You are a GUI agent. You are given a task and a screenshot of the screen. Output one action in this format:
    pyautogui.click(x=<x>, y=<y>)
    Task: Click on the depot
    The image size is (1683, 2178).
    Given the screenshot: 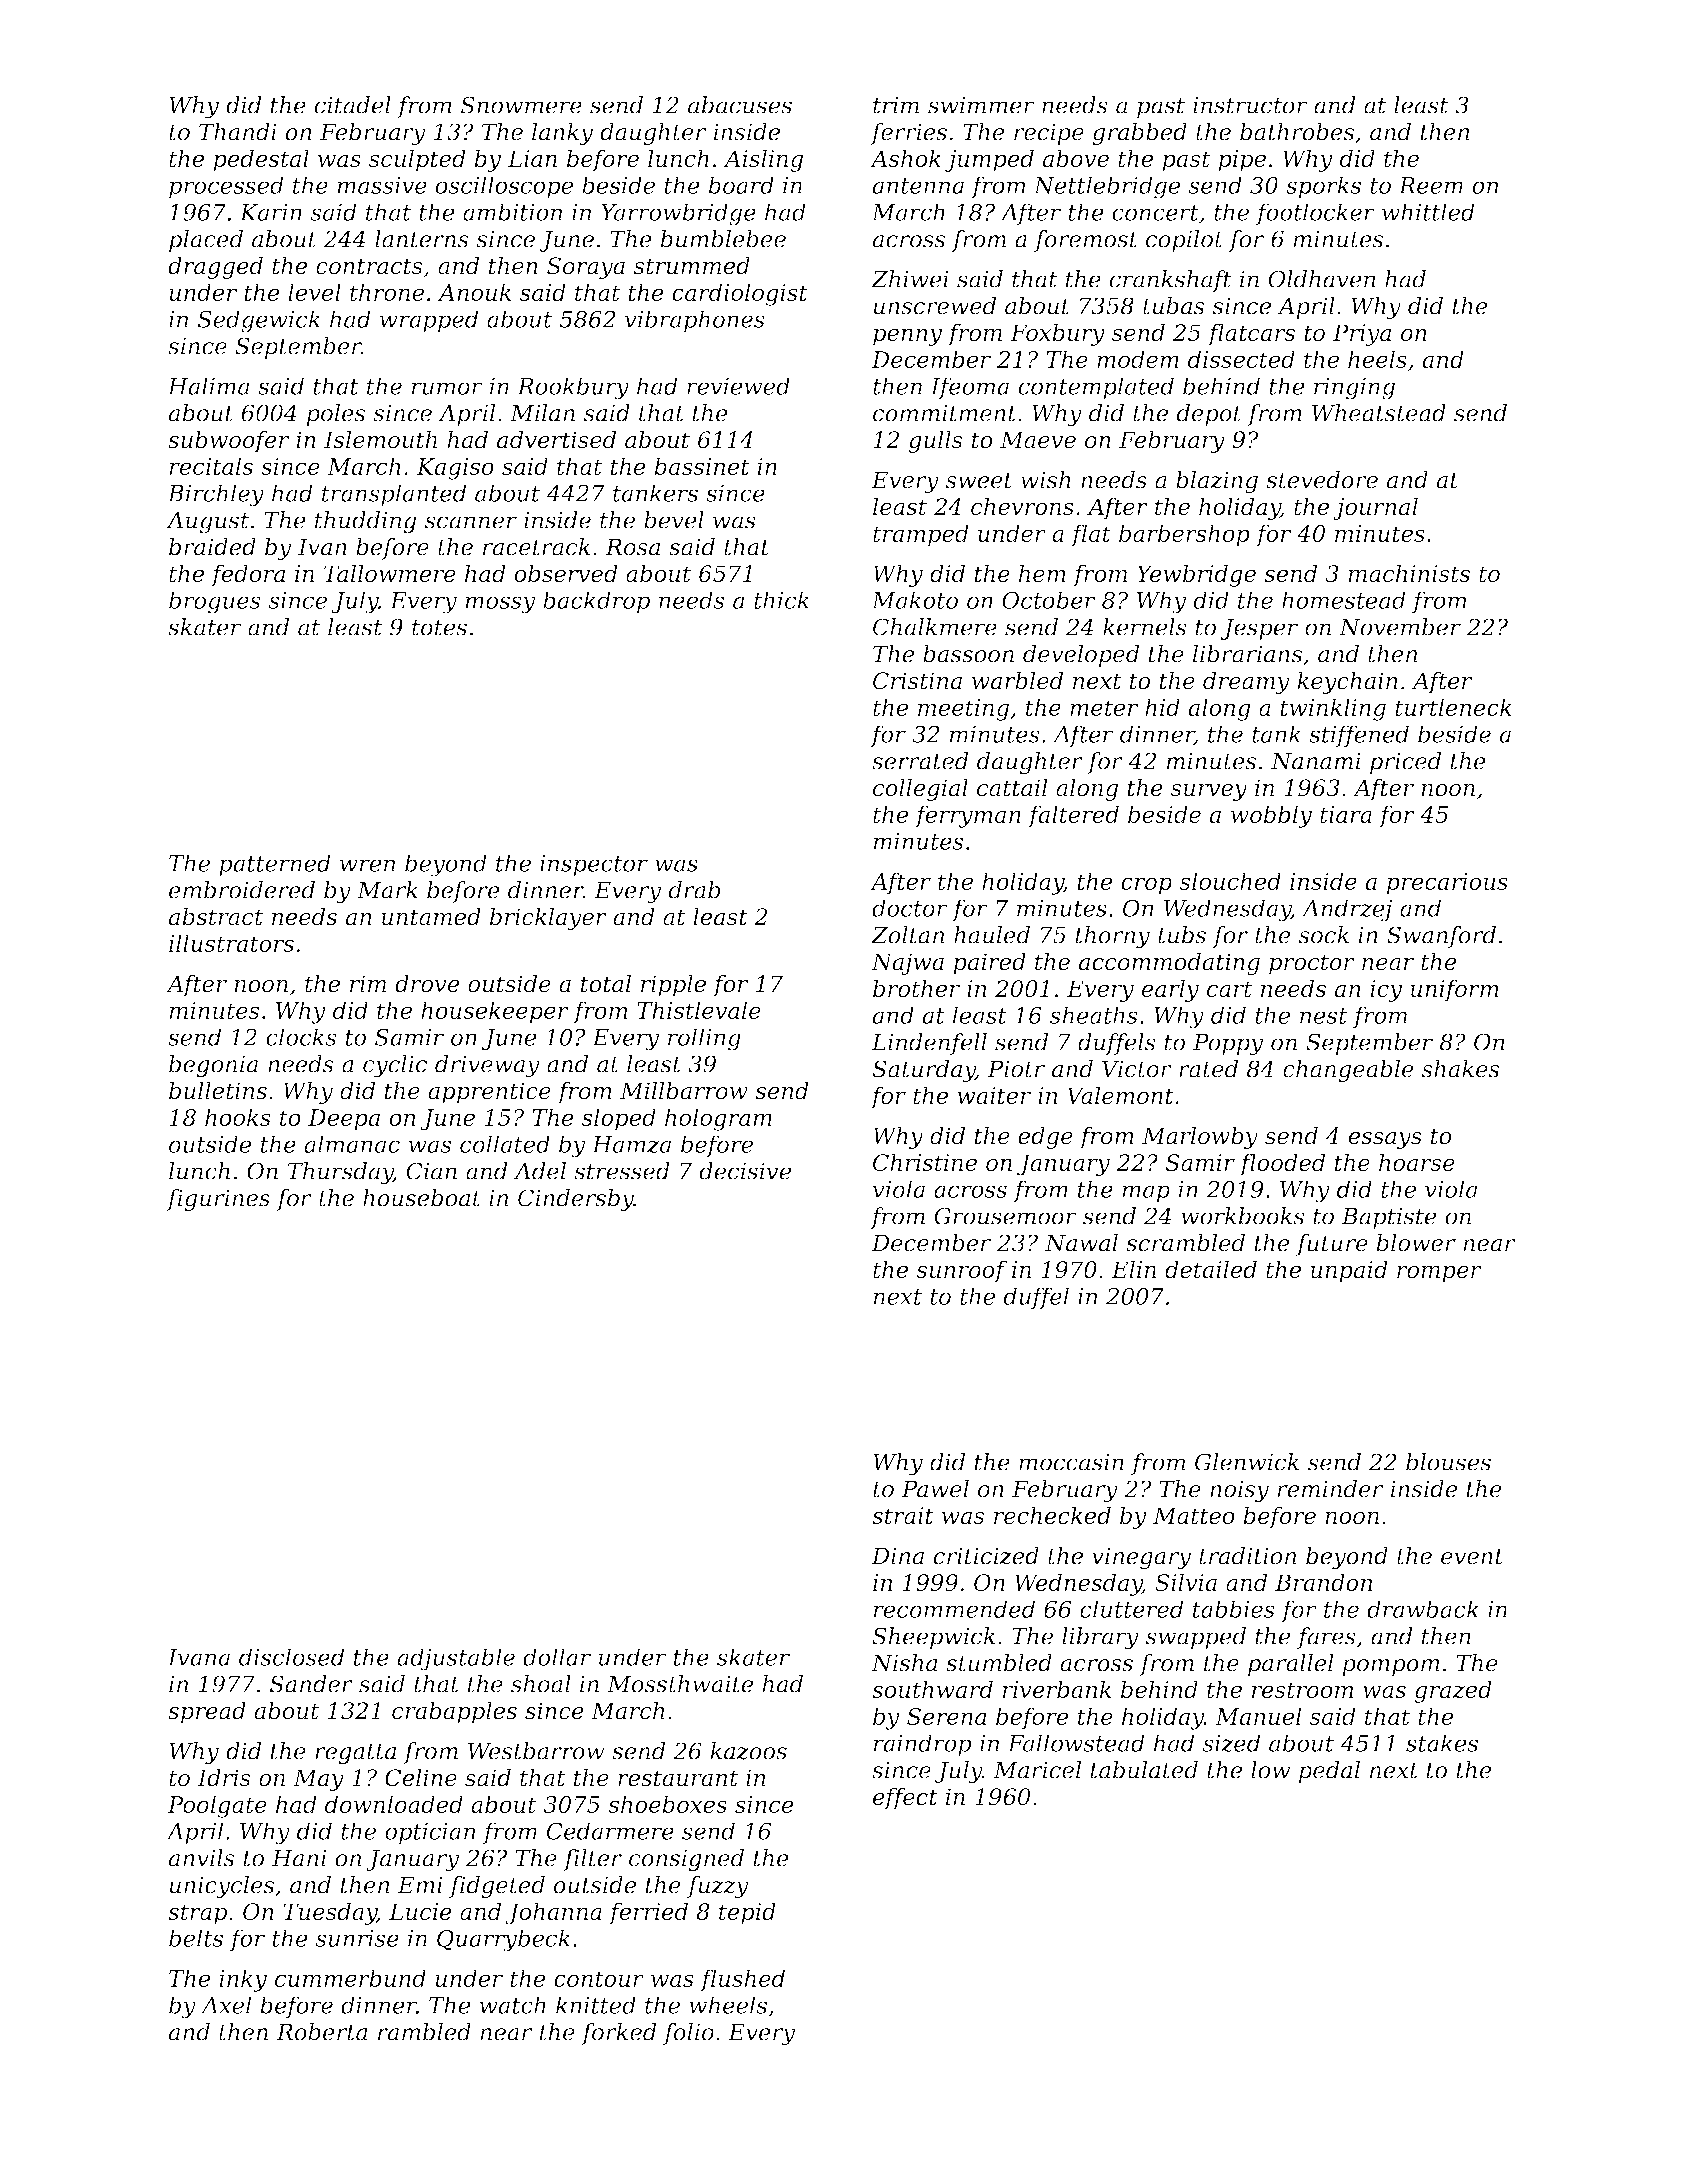 What is the action you would take?
    pyautogui.click(x=1209, y=415)
